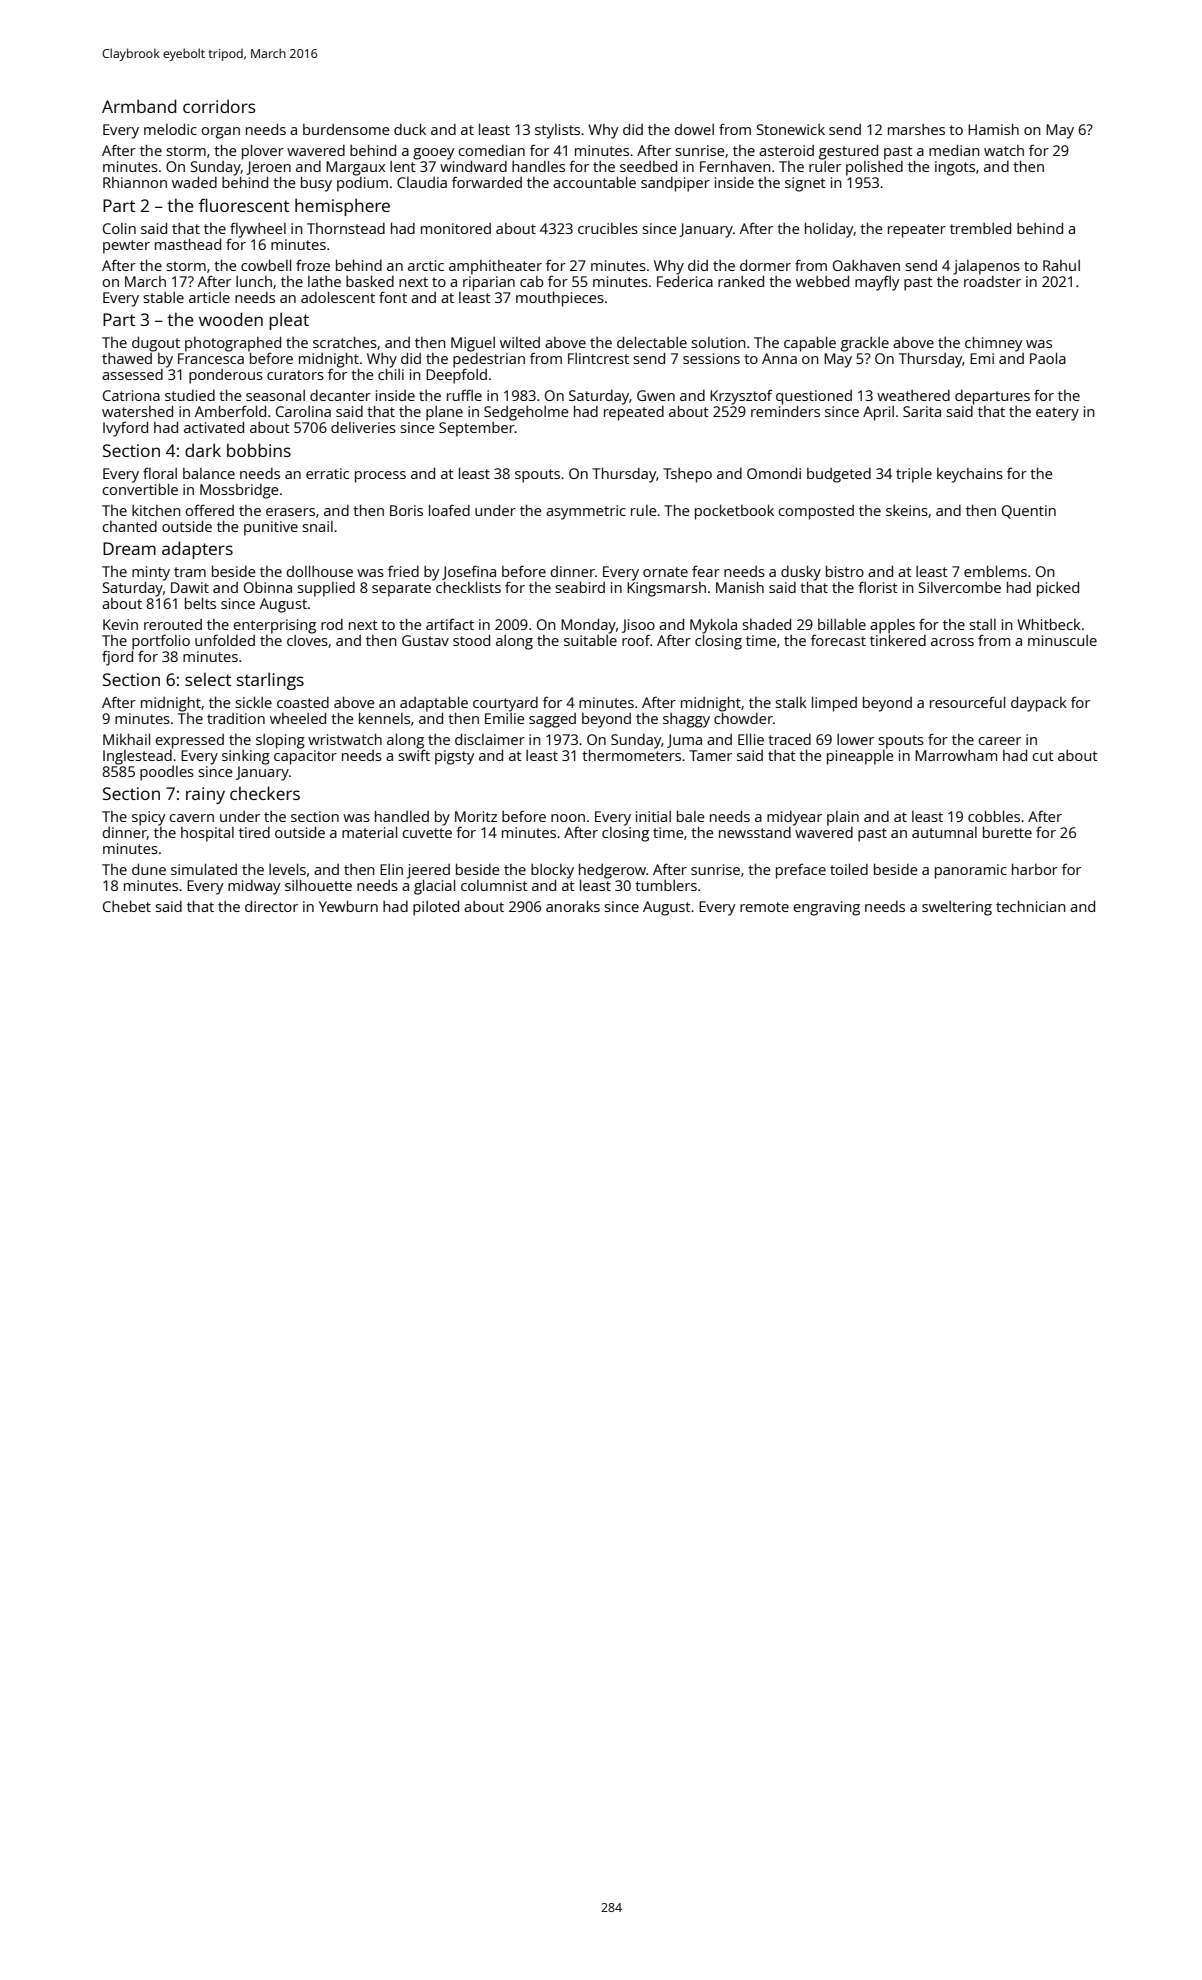  I want to click on minuscule, so click(1062, 640).
